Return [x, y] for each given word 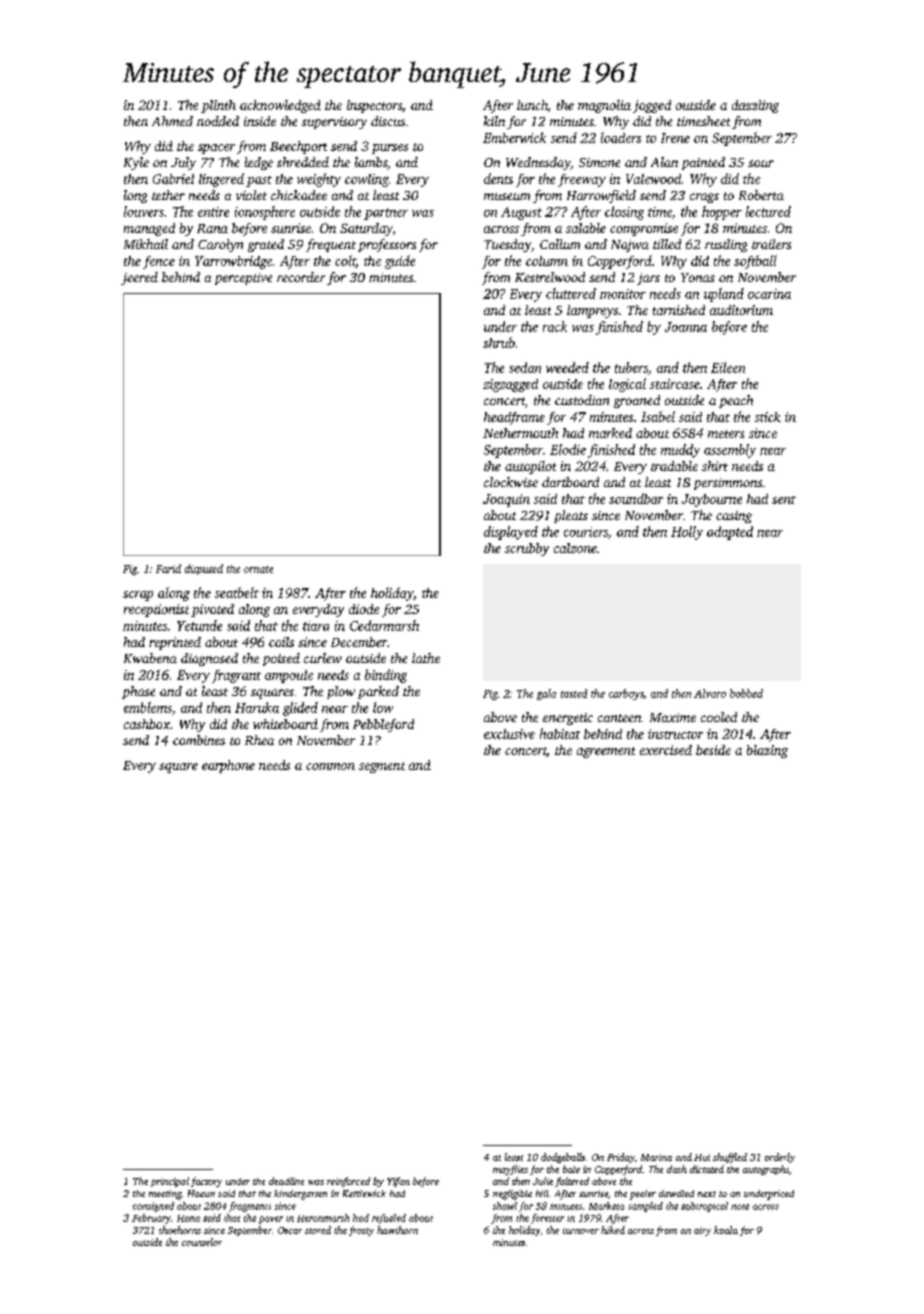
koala [726, 1230]
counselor [202, 1242]
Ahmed [172, 121]
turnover [581, 1231]
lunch [532, 105]
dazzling [755, 106]
